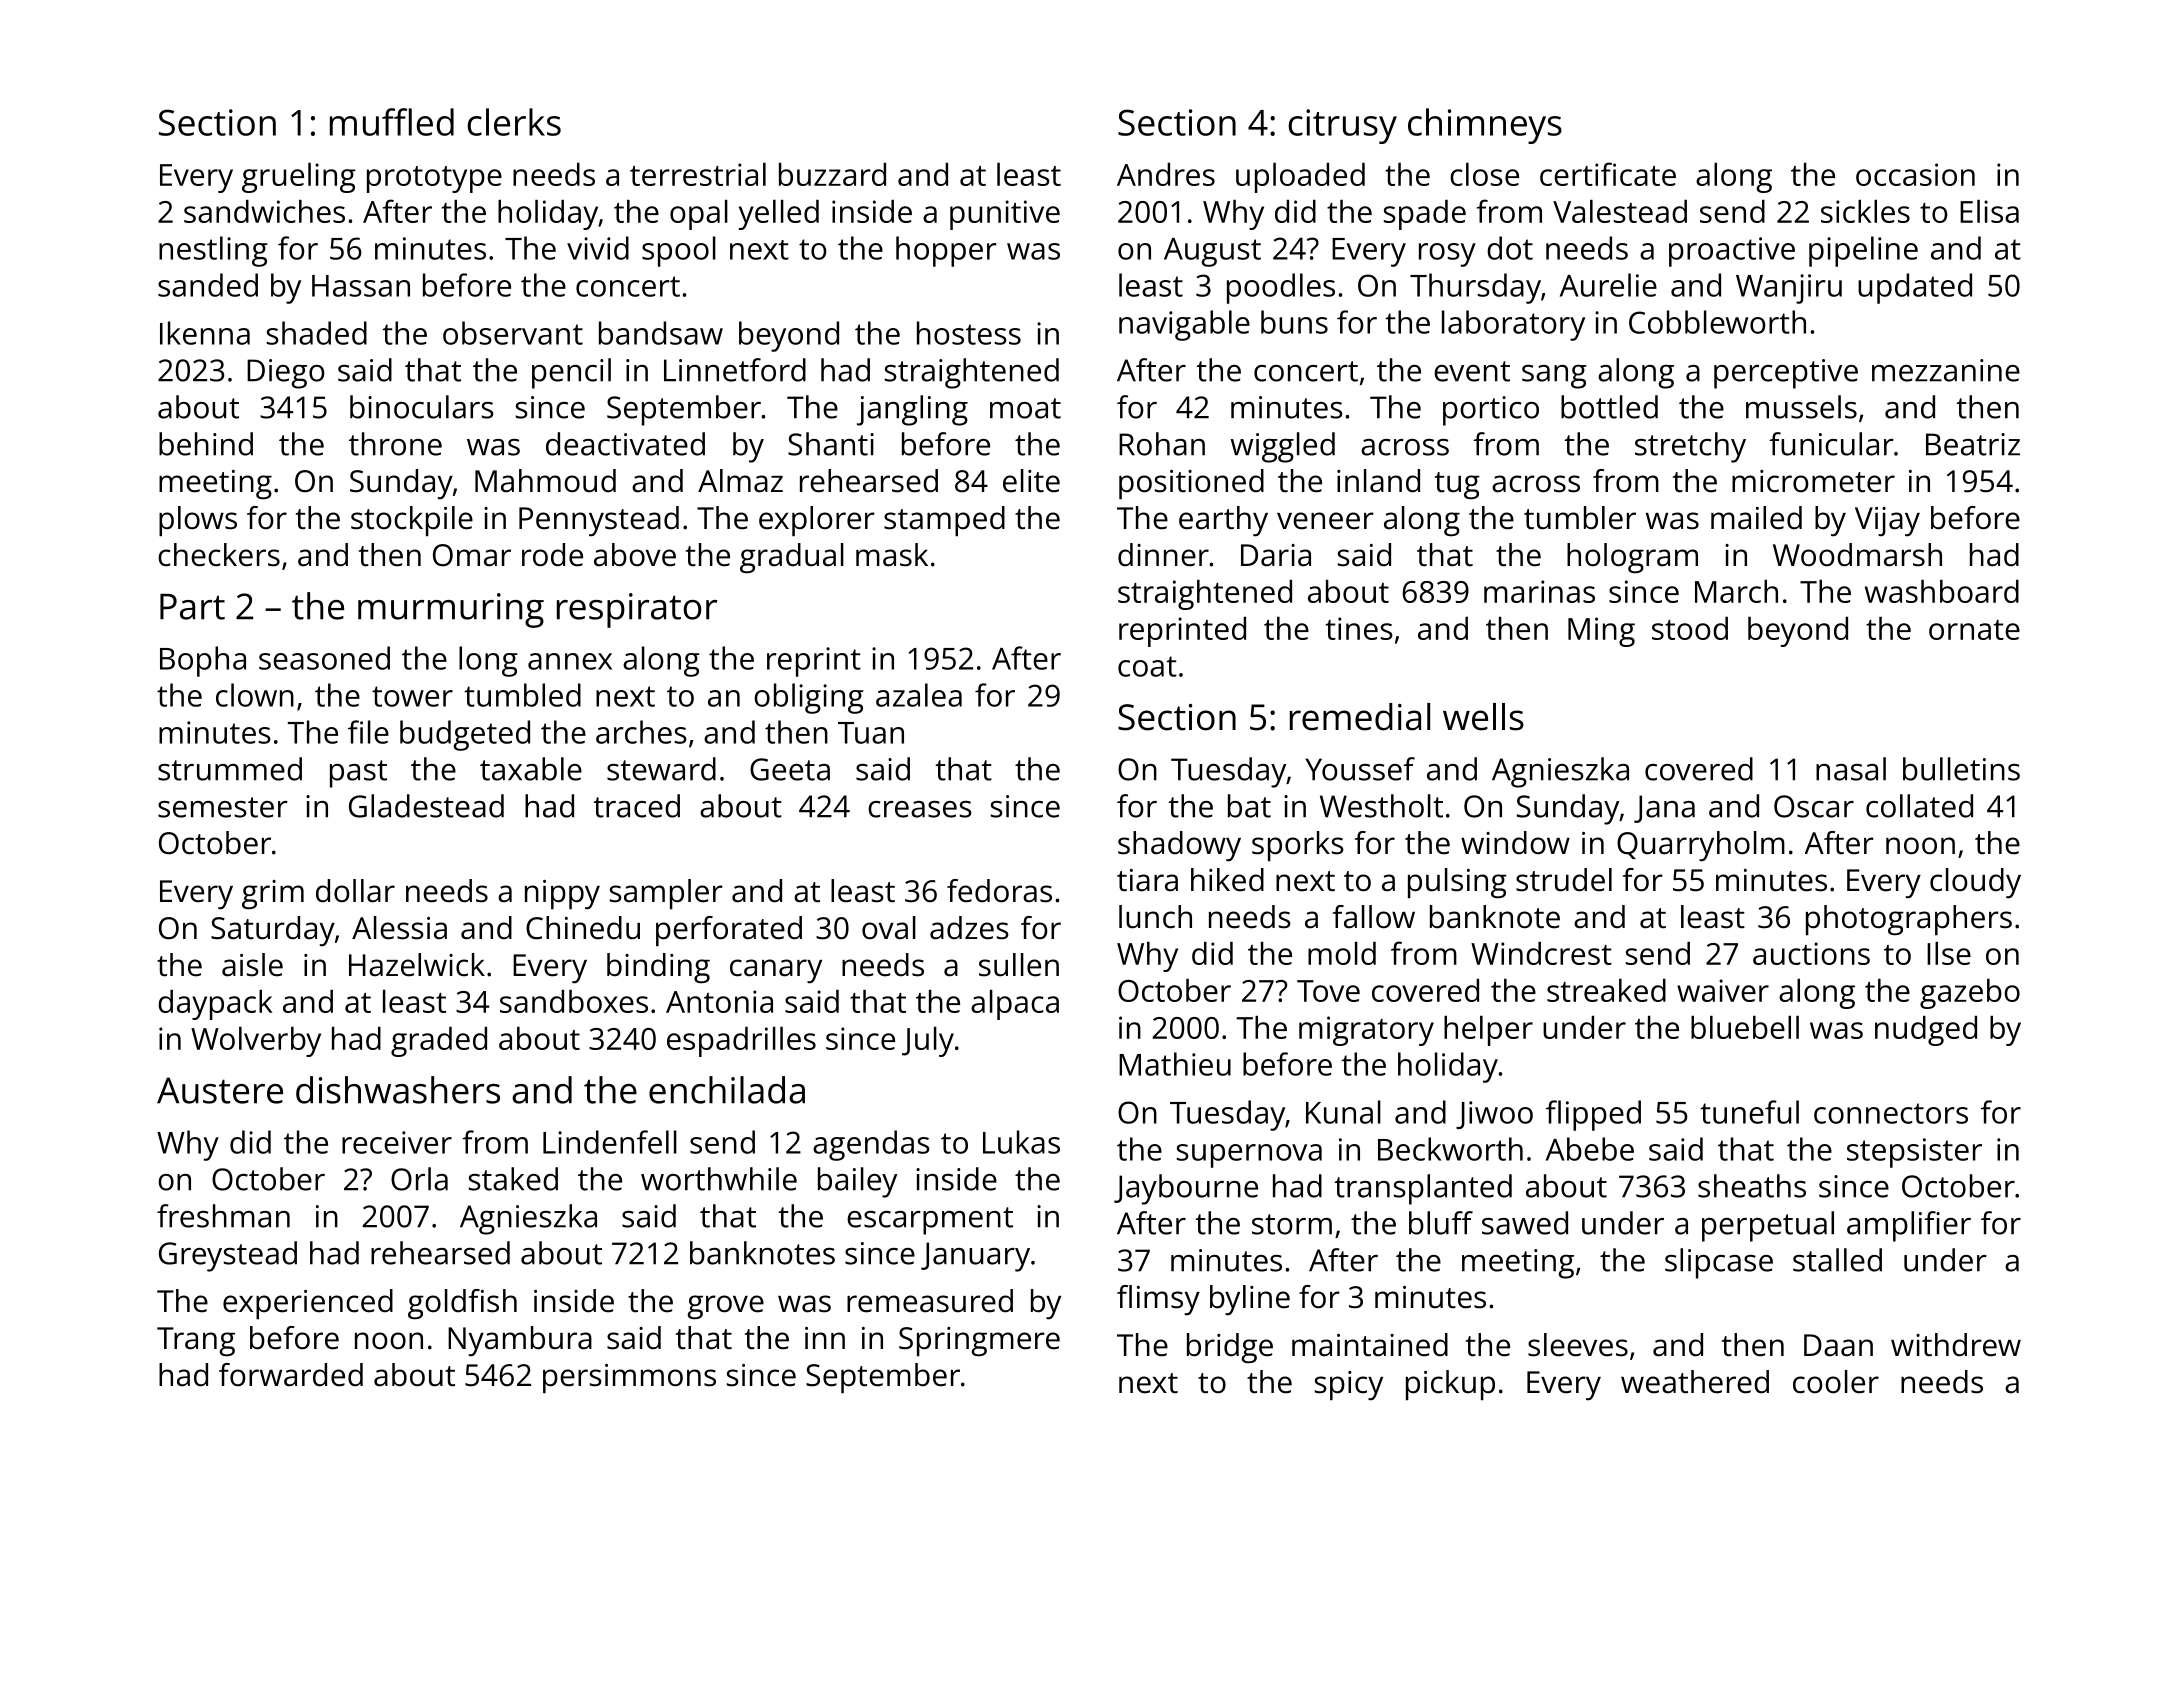  I want to click on espadrilles, so click(741, 1042).
